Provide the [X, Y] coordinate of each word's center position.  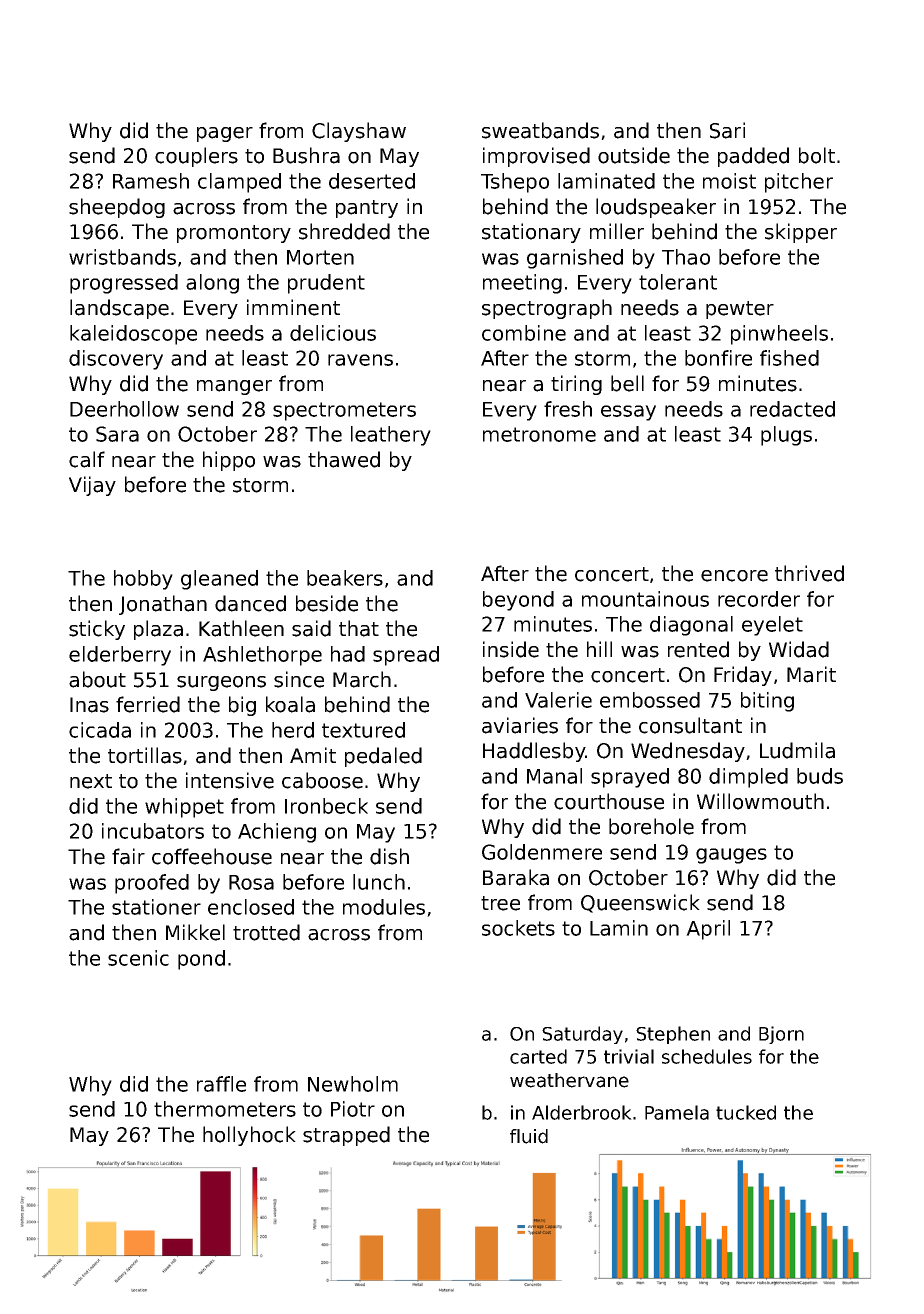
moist [729, 181]
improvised [536, 157]
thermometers [225, 1109]
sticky [97, 630]
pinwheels [779, 335]
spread [406, 656]
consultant [690, 725]
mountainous [645, 599]
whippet [184, 808]
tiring [576, 385]
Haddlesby [534, 752]
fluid [529, 1136]
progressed [124, 284]
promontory [234, 234]
